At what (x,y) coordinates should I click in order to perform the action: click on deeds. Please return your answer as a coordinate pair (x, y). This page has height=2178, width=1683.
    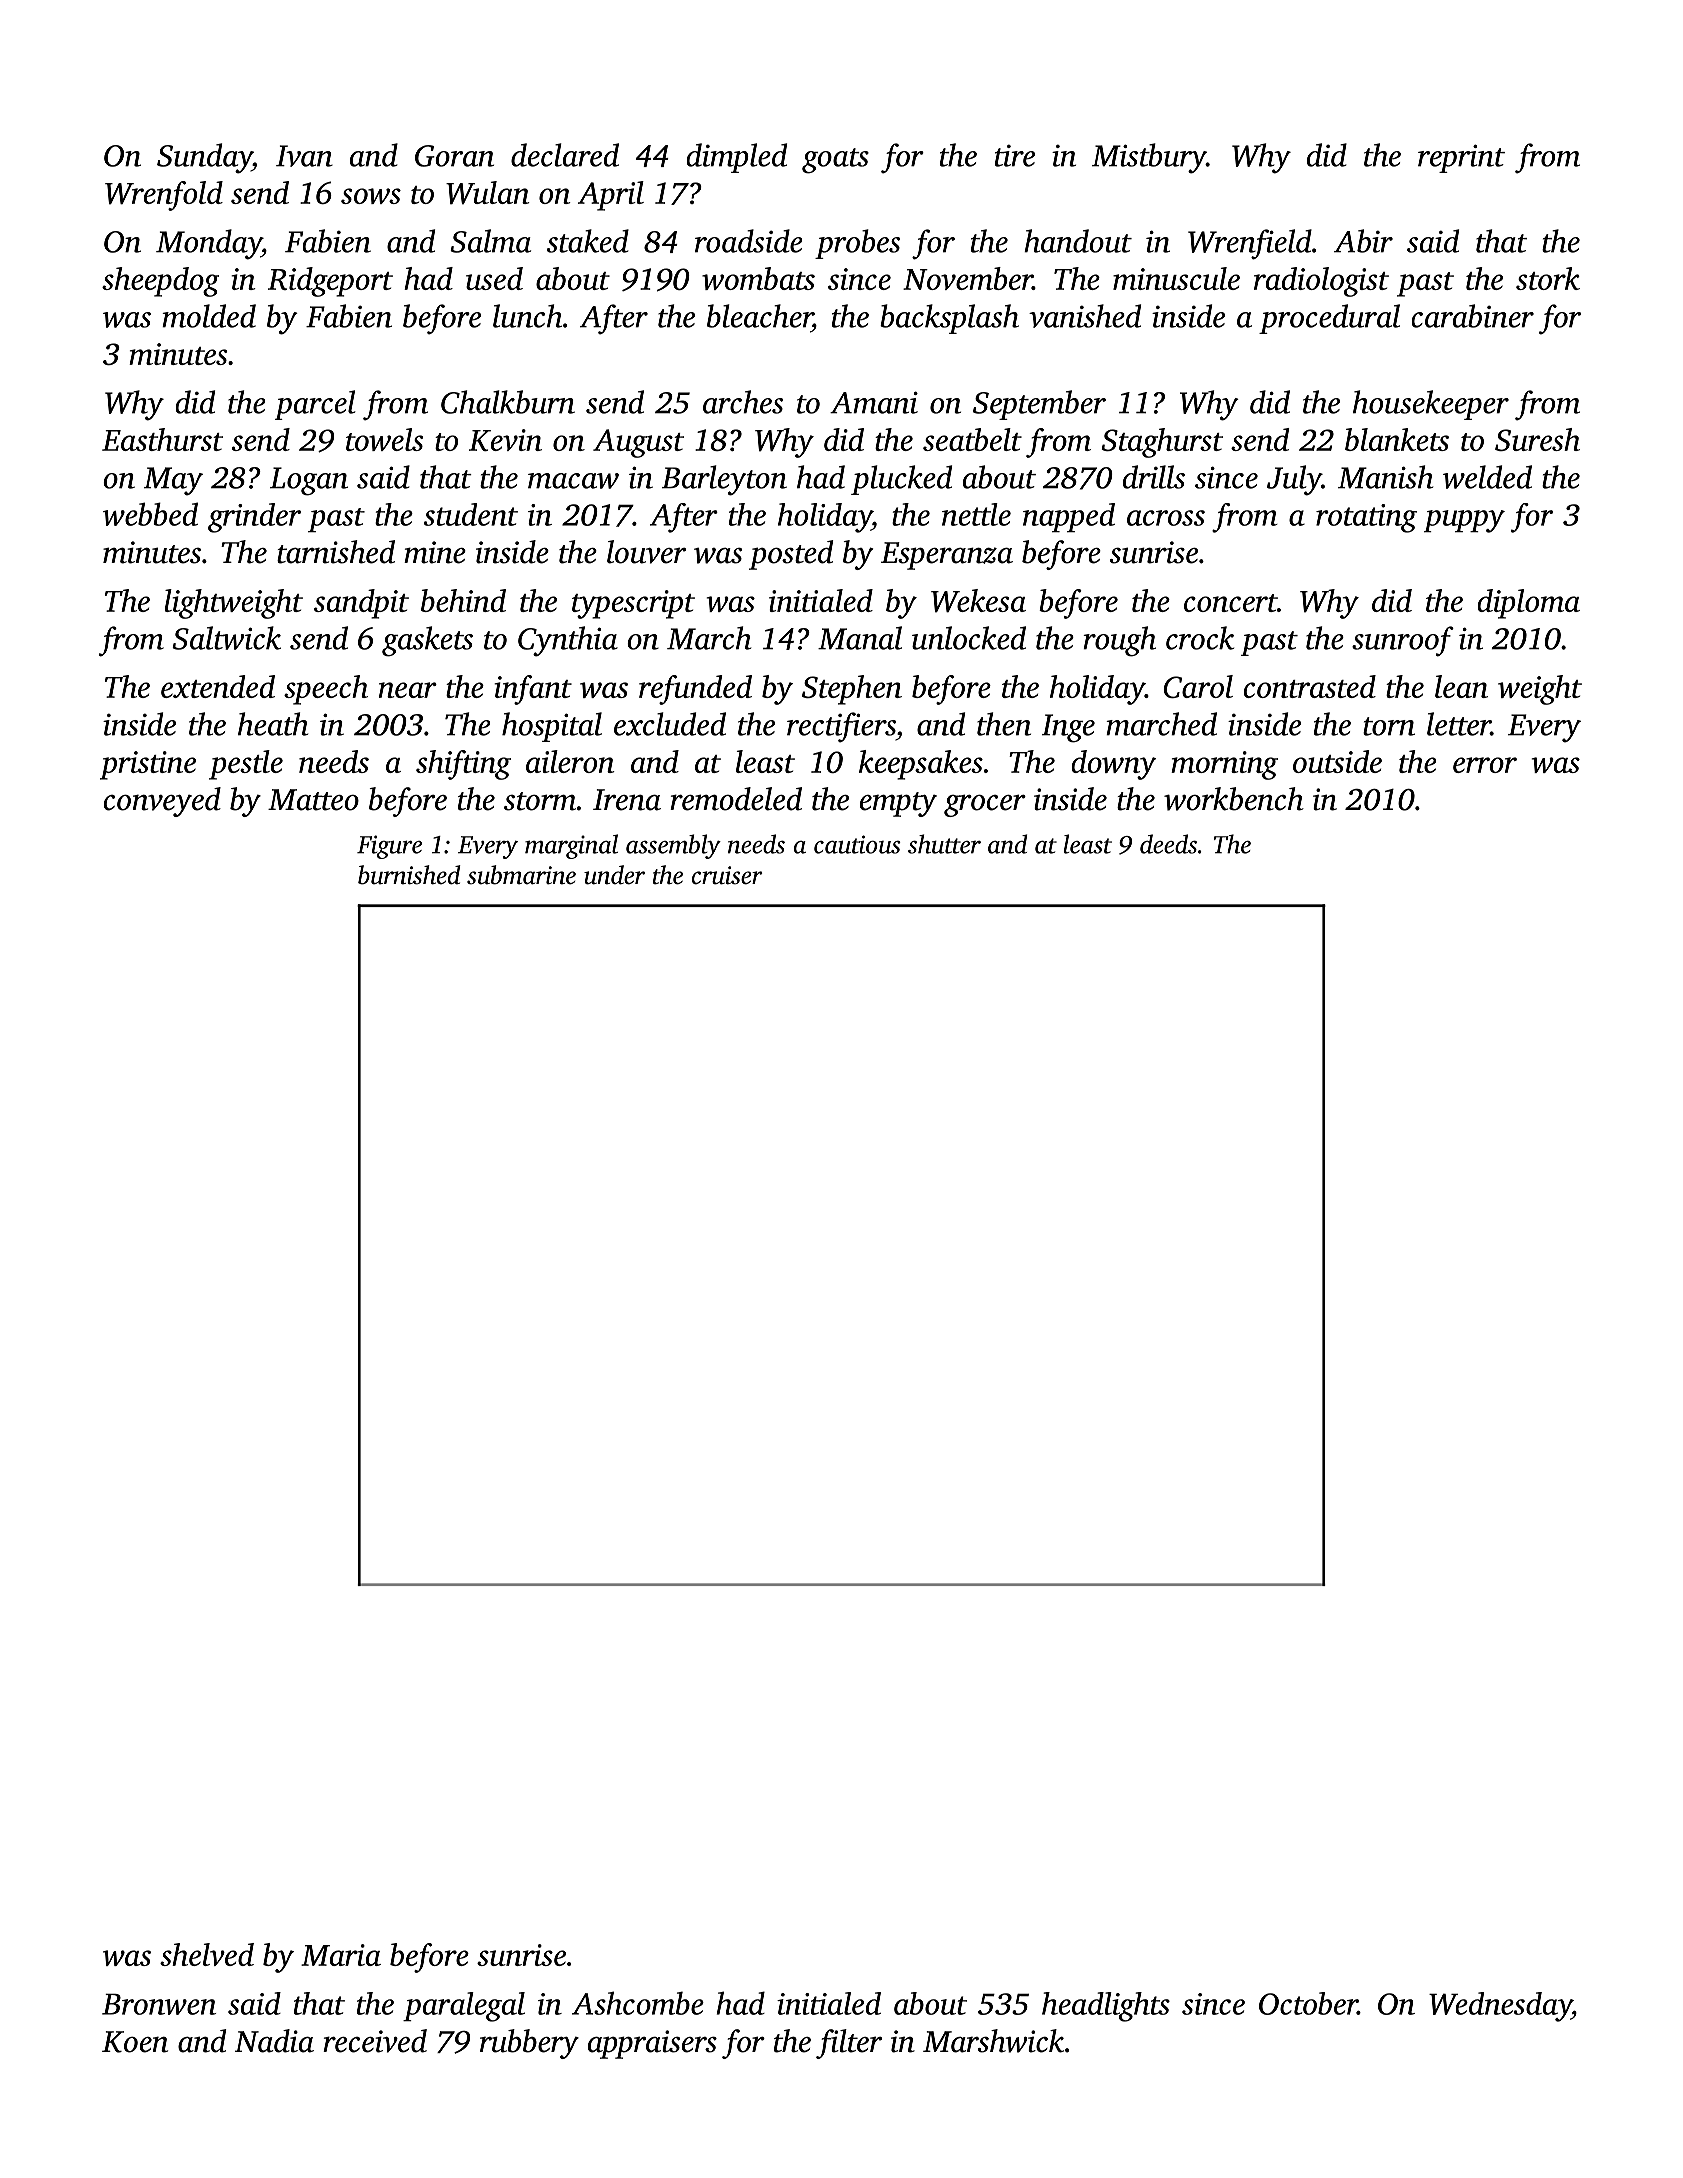
    Looking at the image, I should click on (1168, 844).
